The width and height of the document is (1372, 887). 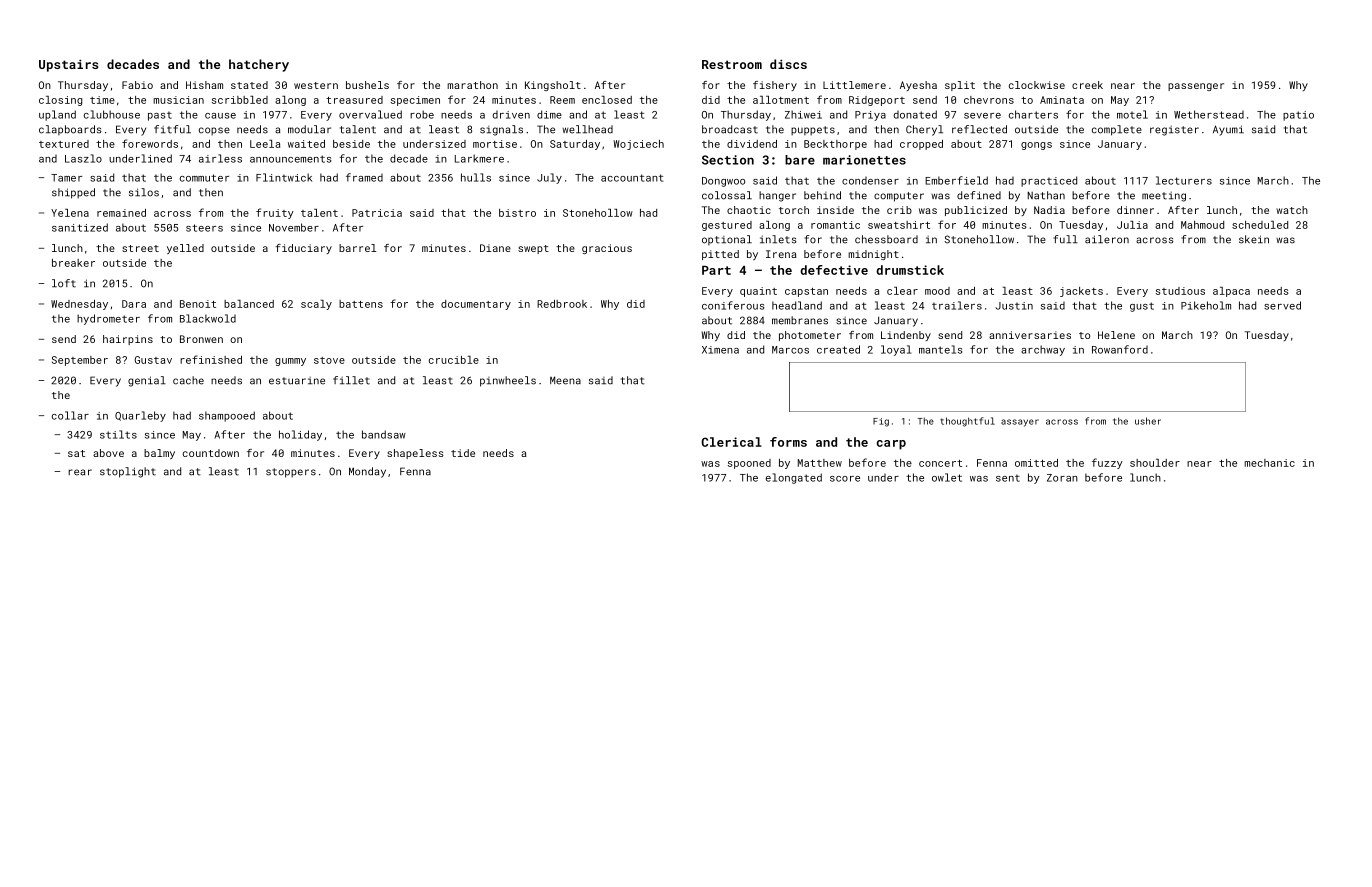 I want to click on Wednesday, so click(x=79, y=305).
